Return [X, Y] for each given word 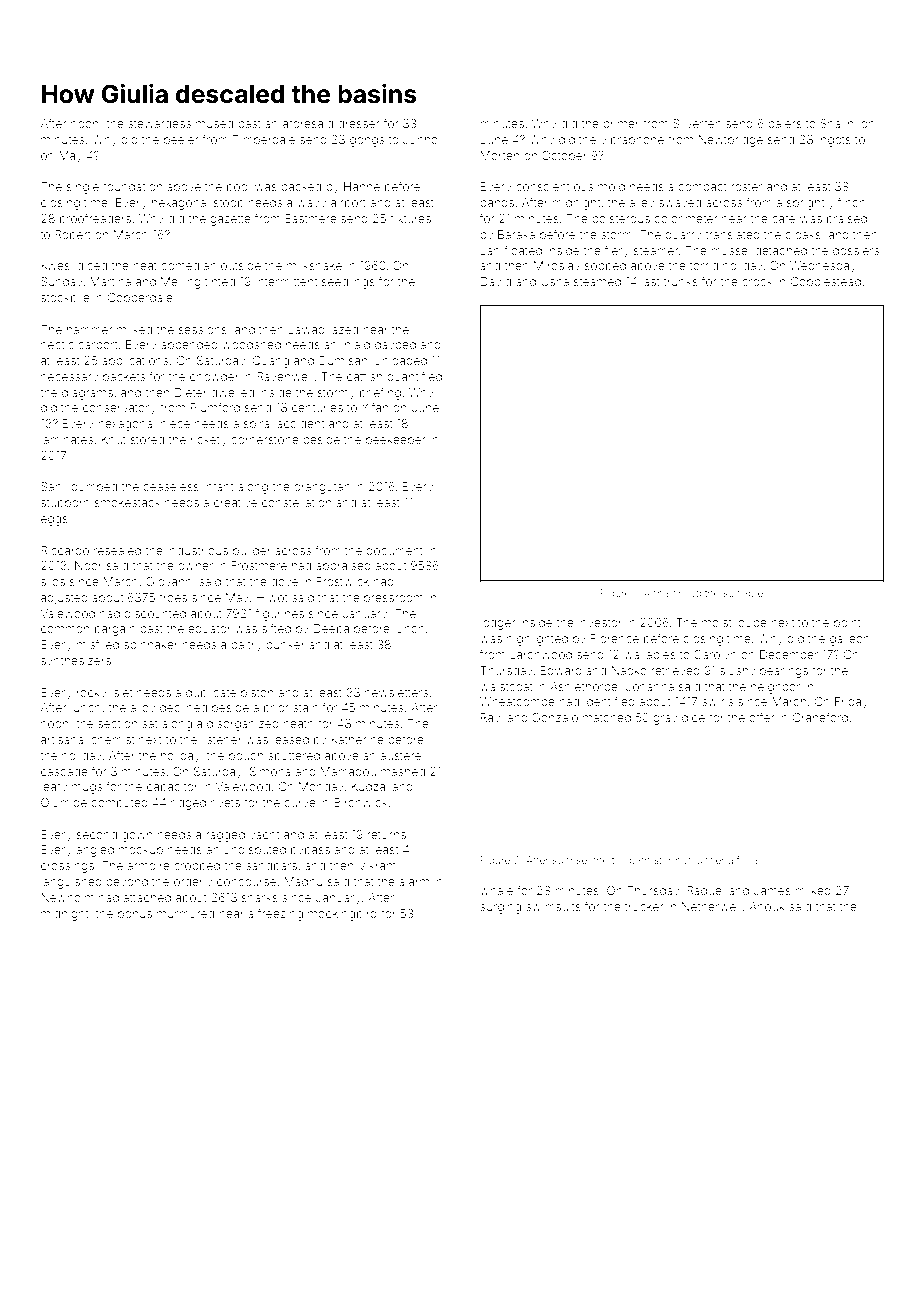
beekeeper [396, 441]
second [97, 834]
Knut [114, 439]
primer [621, 124]
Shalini [838, 123]
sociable [743, 593]
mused [214, 123]
